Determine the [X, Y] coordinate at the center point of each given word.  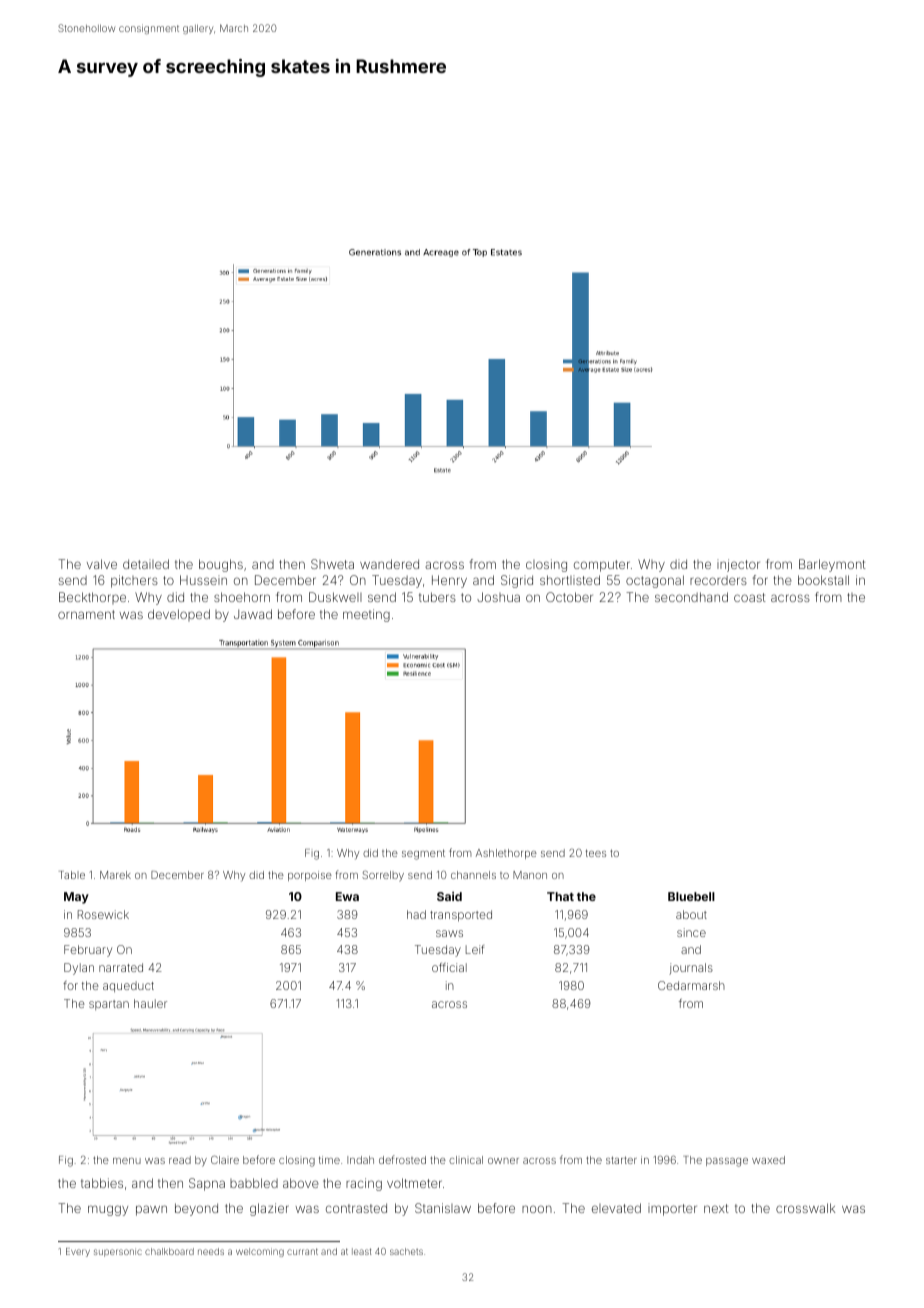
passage [727, 1162]
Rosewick [103, 914]
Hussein [203, 580]
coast [749, 597]
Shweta [332, 564]
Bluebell [691, 896]
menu [127, 1161]
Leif [475, 949]
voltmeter [414, 1183]
